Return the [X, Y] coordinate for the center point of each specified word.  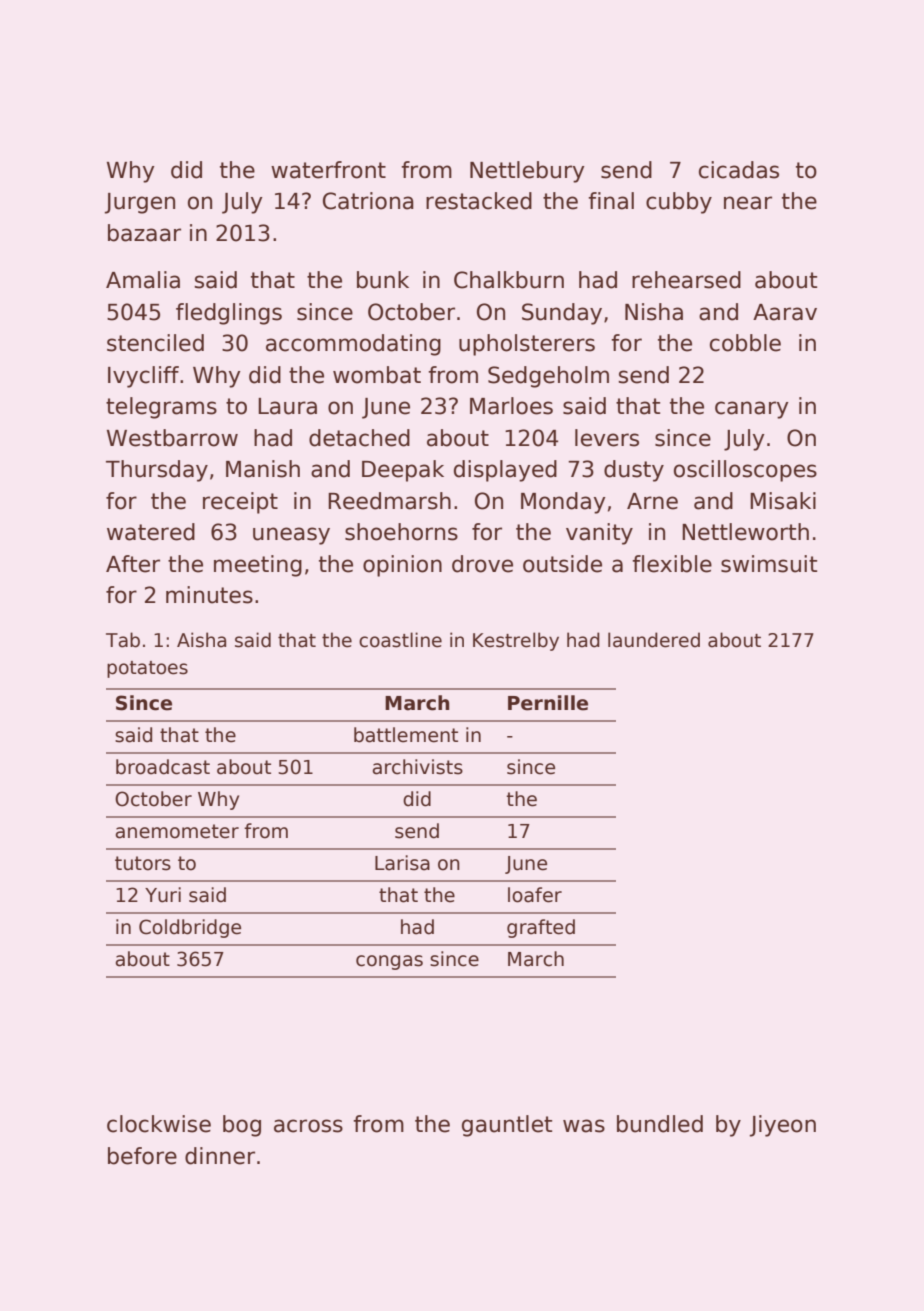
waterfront [328, 170]
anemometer [177, 831]
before [142, 1156]
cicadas [739, 170]
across [308, 1126]
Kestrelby [516, 641]
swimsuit [769, 564]
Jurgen [140, 203]
